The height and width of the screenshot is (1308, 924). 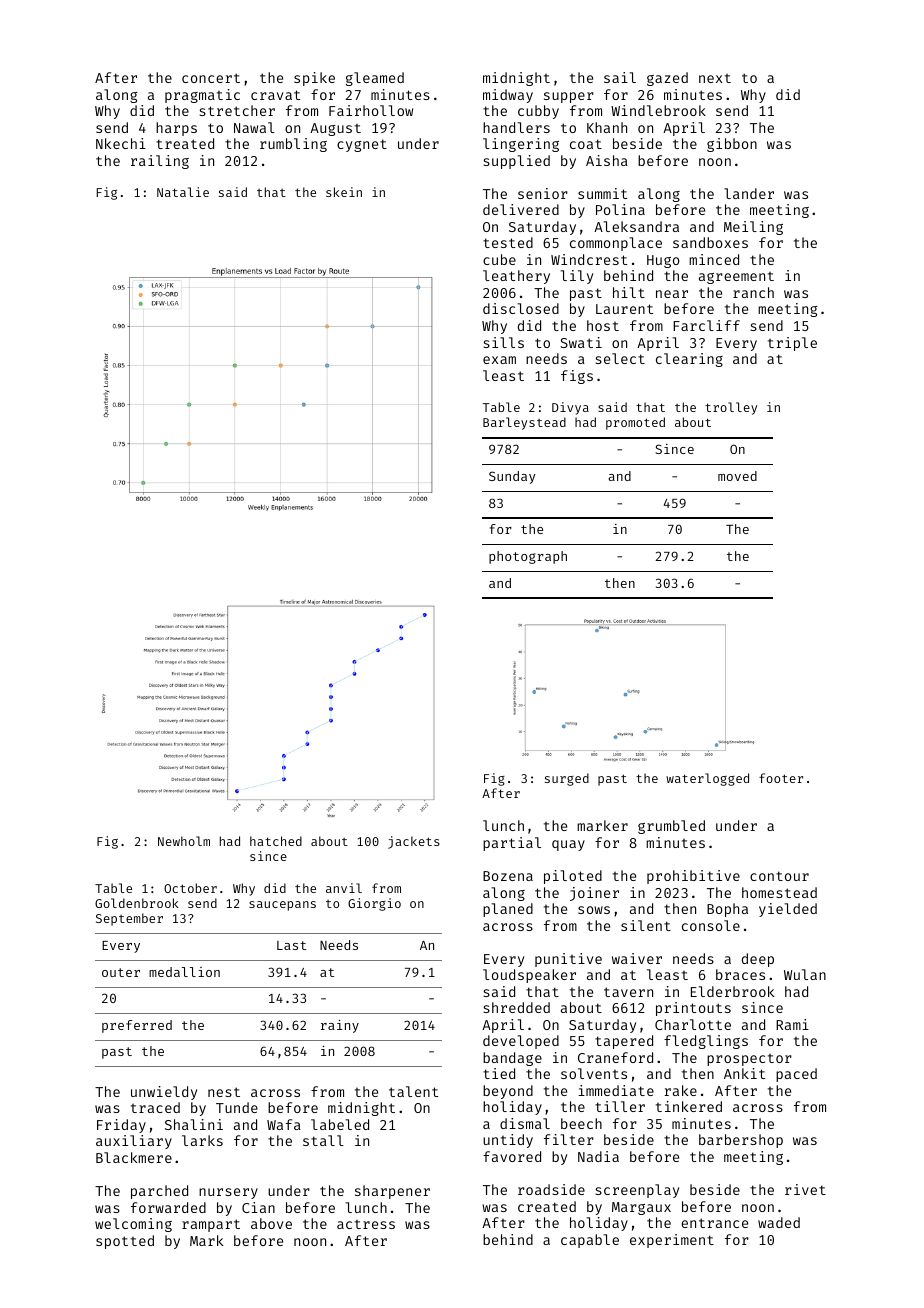 What do you see at coordinates (184, 841) in the screenshot?
I see `Newholm` at bounding box center [184, 841].
